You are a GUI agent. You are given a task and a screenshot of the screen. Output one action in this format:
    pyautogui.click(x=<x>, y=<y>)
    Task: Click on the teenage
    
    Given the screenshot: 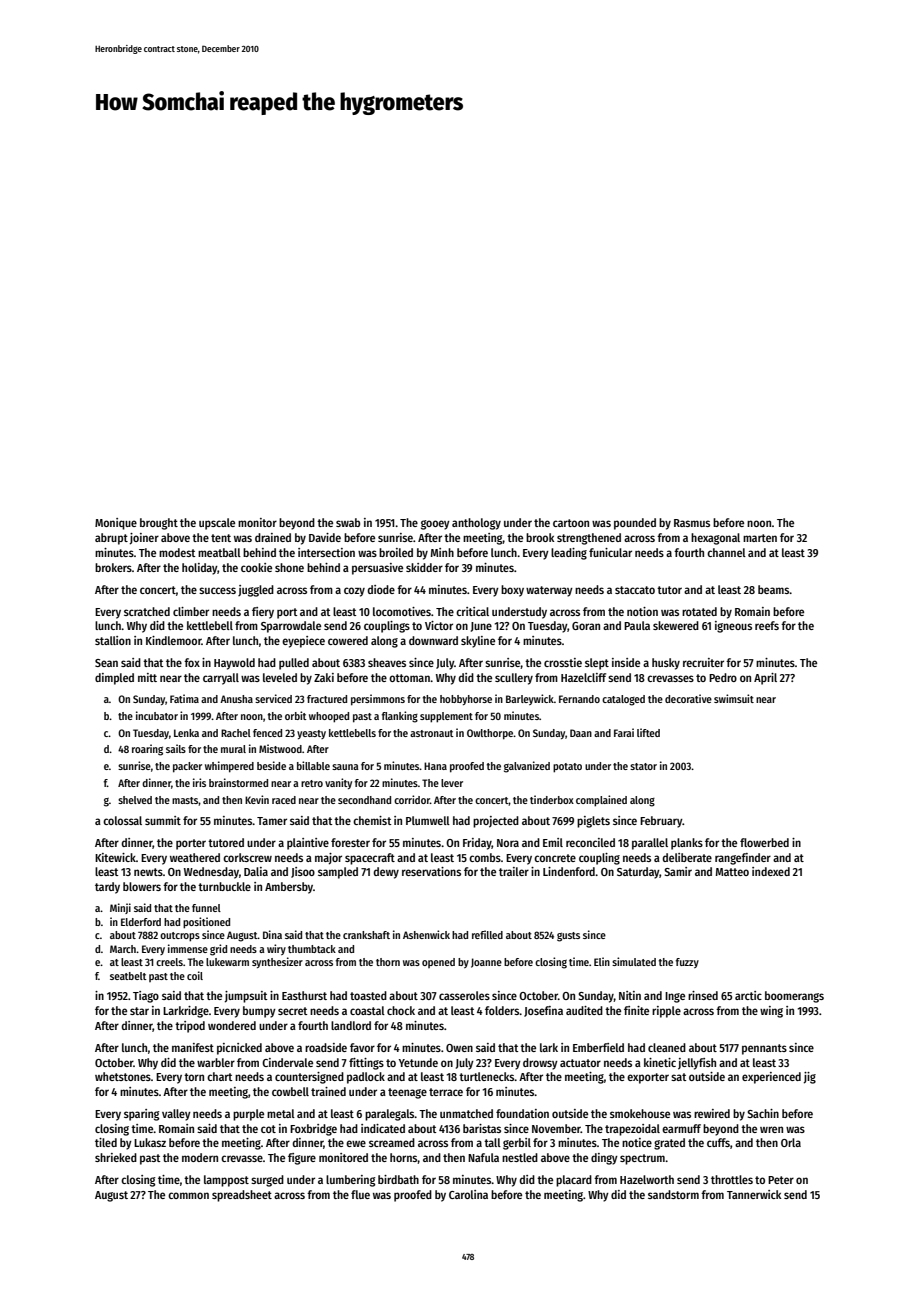 What is the action you would take?
    pyautogui.click(x=407, y=1093)
